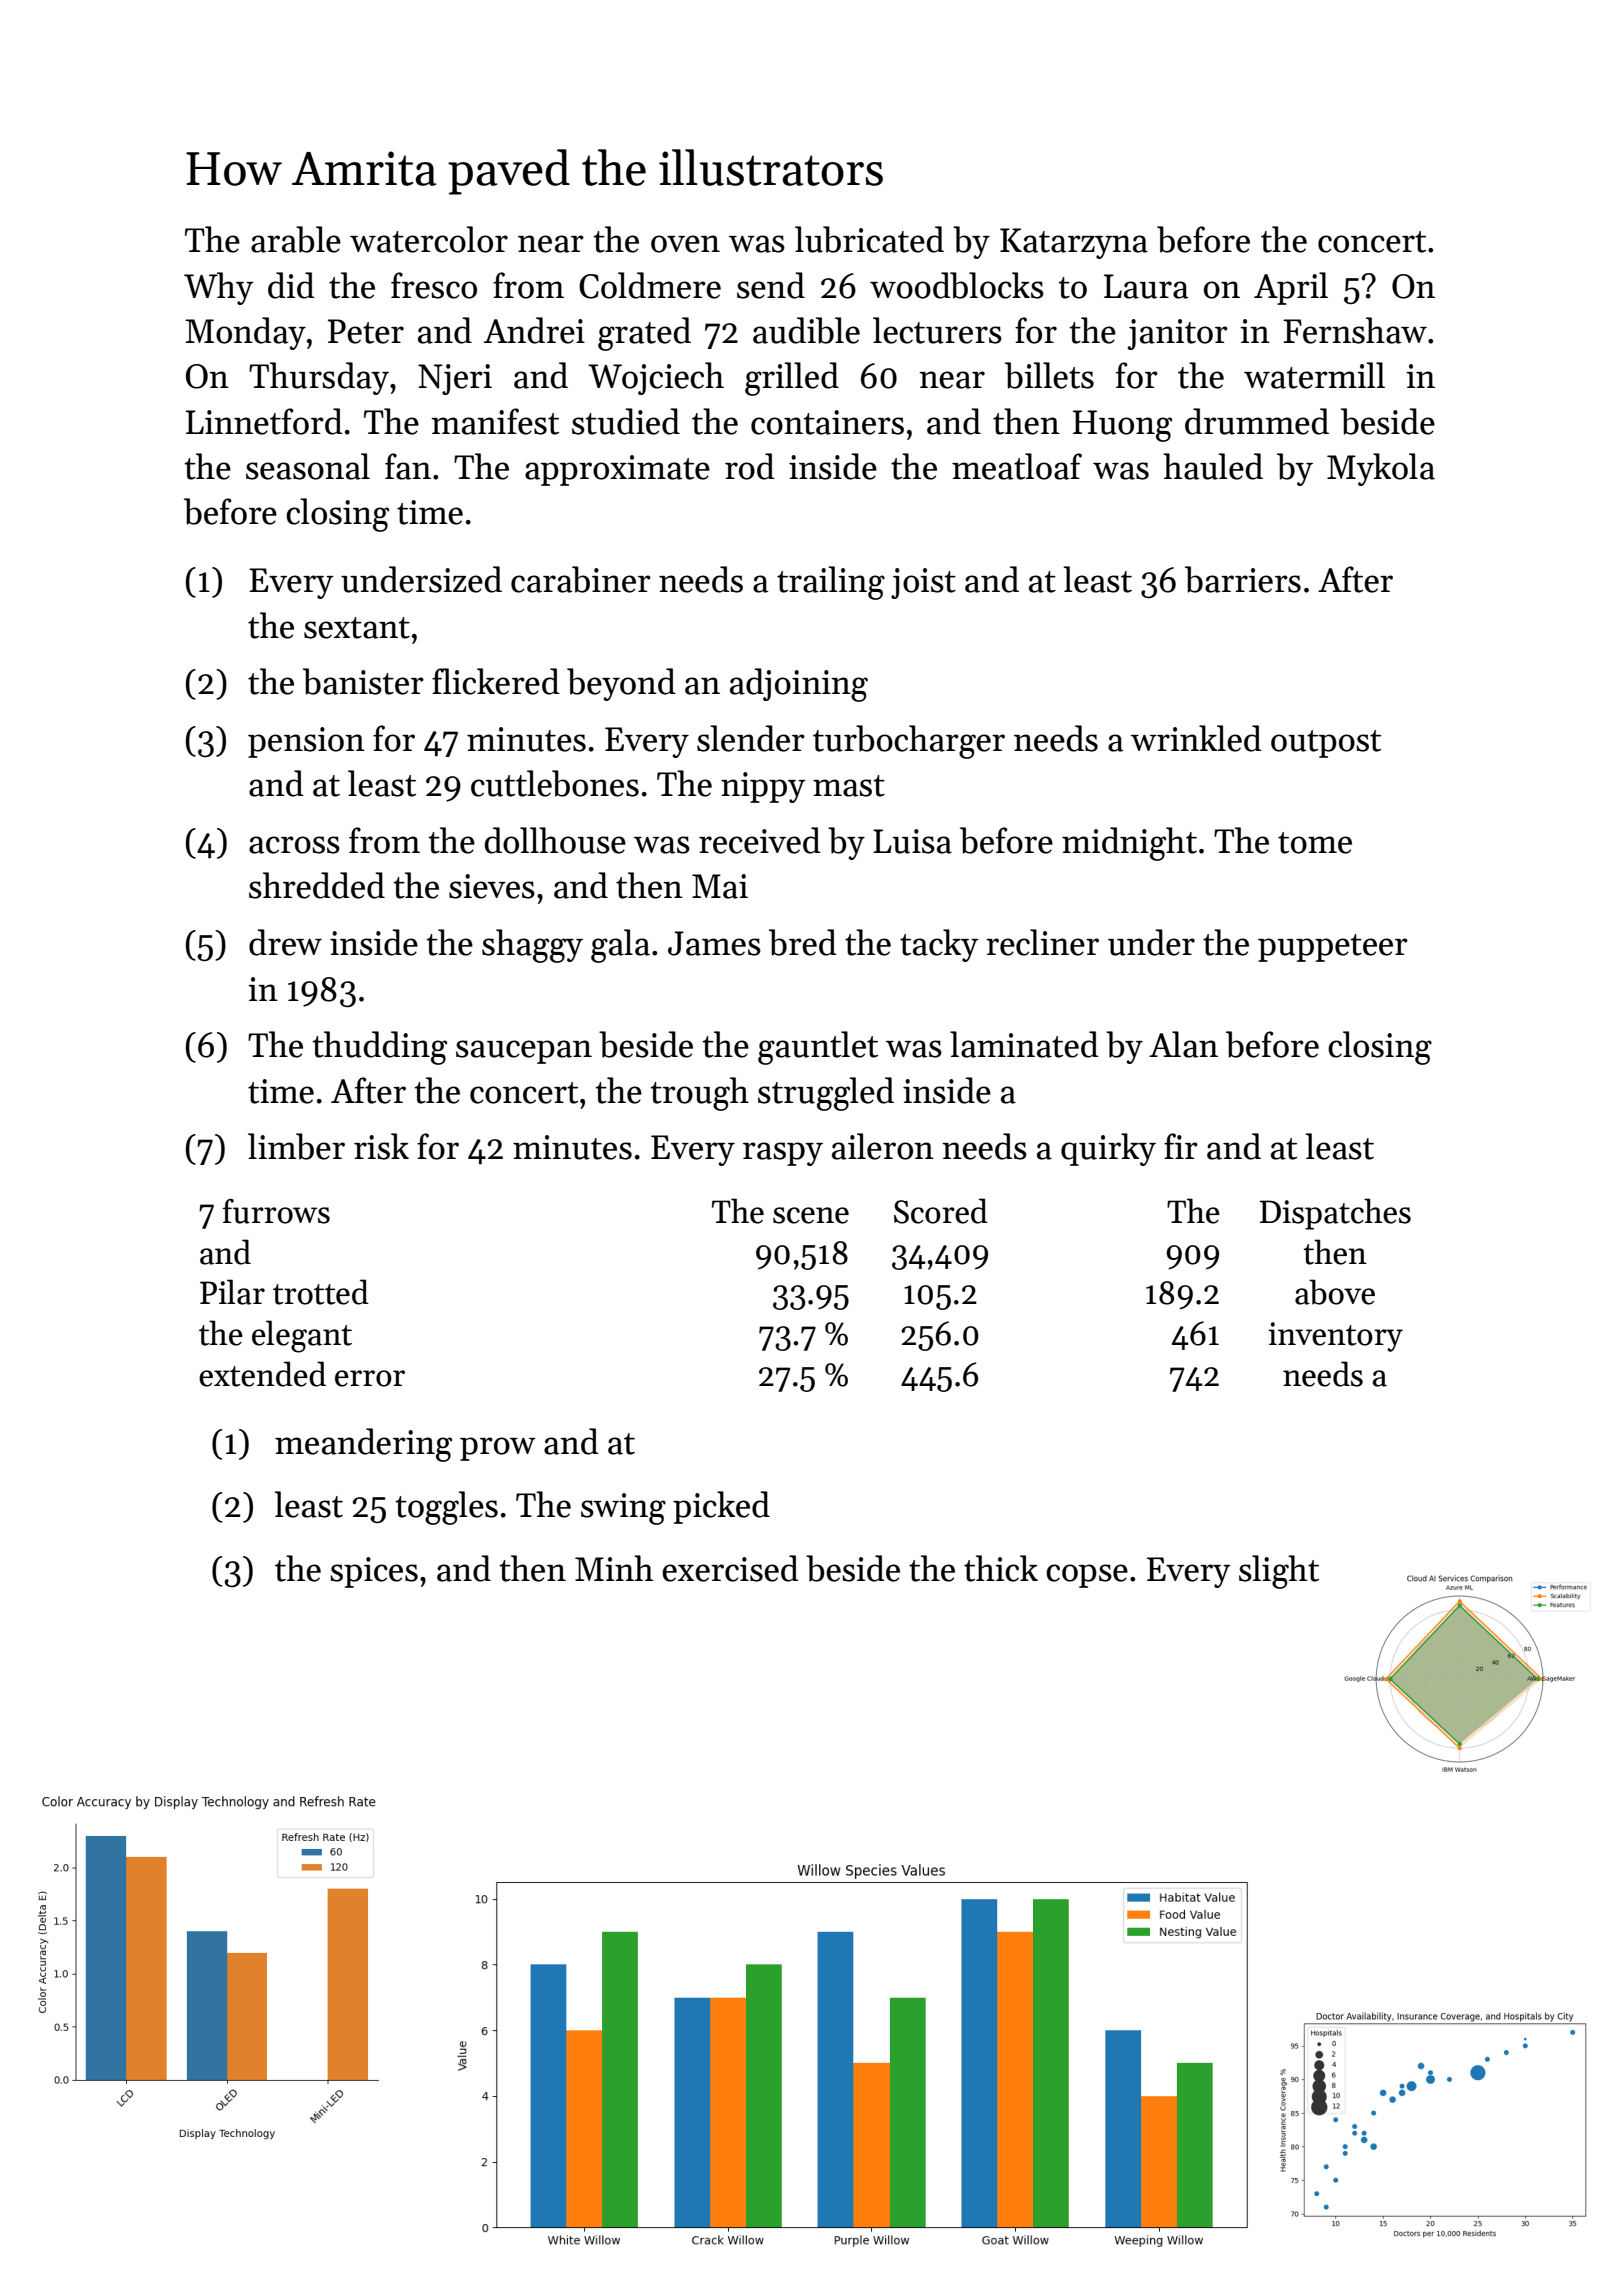  Describe the element at coordinates (455, 379) in the image. I see `Njeri` at that location.
